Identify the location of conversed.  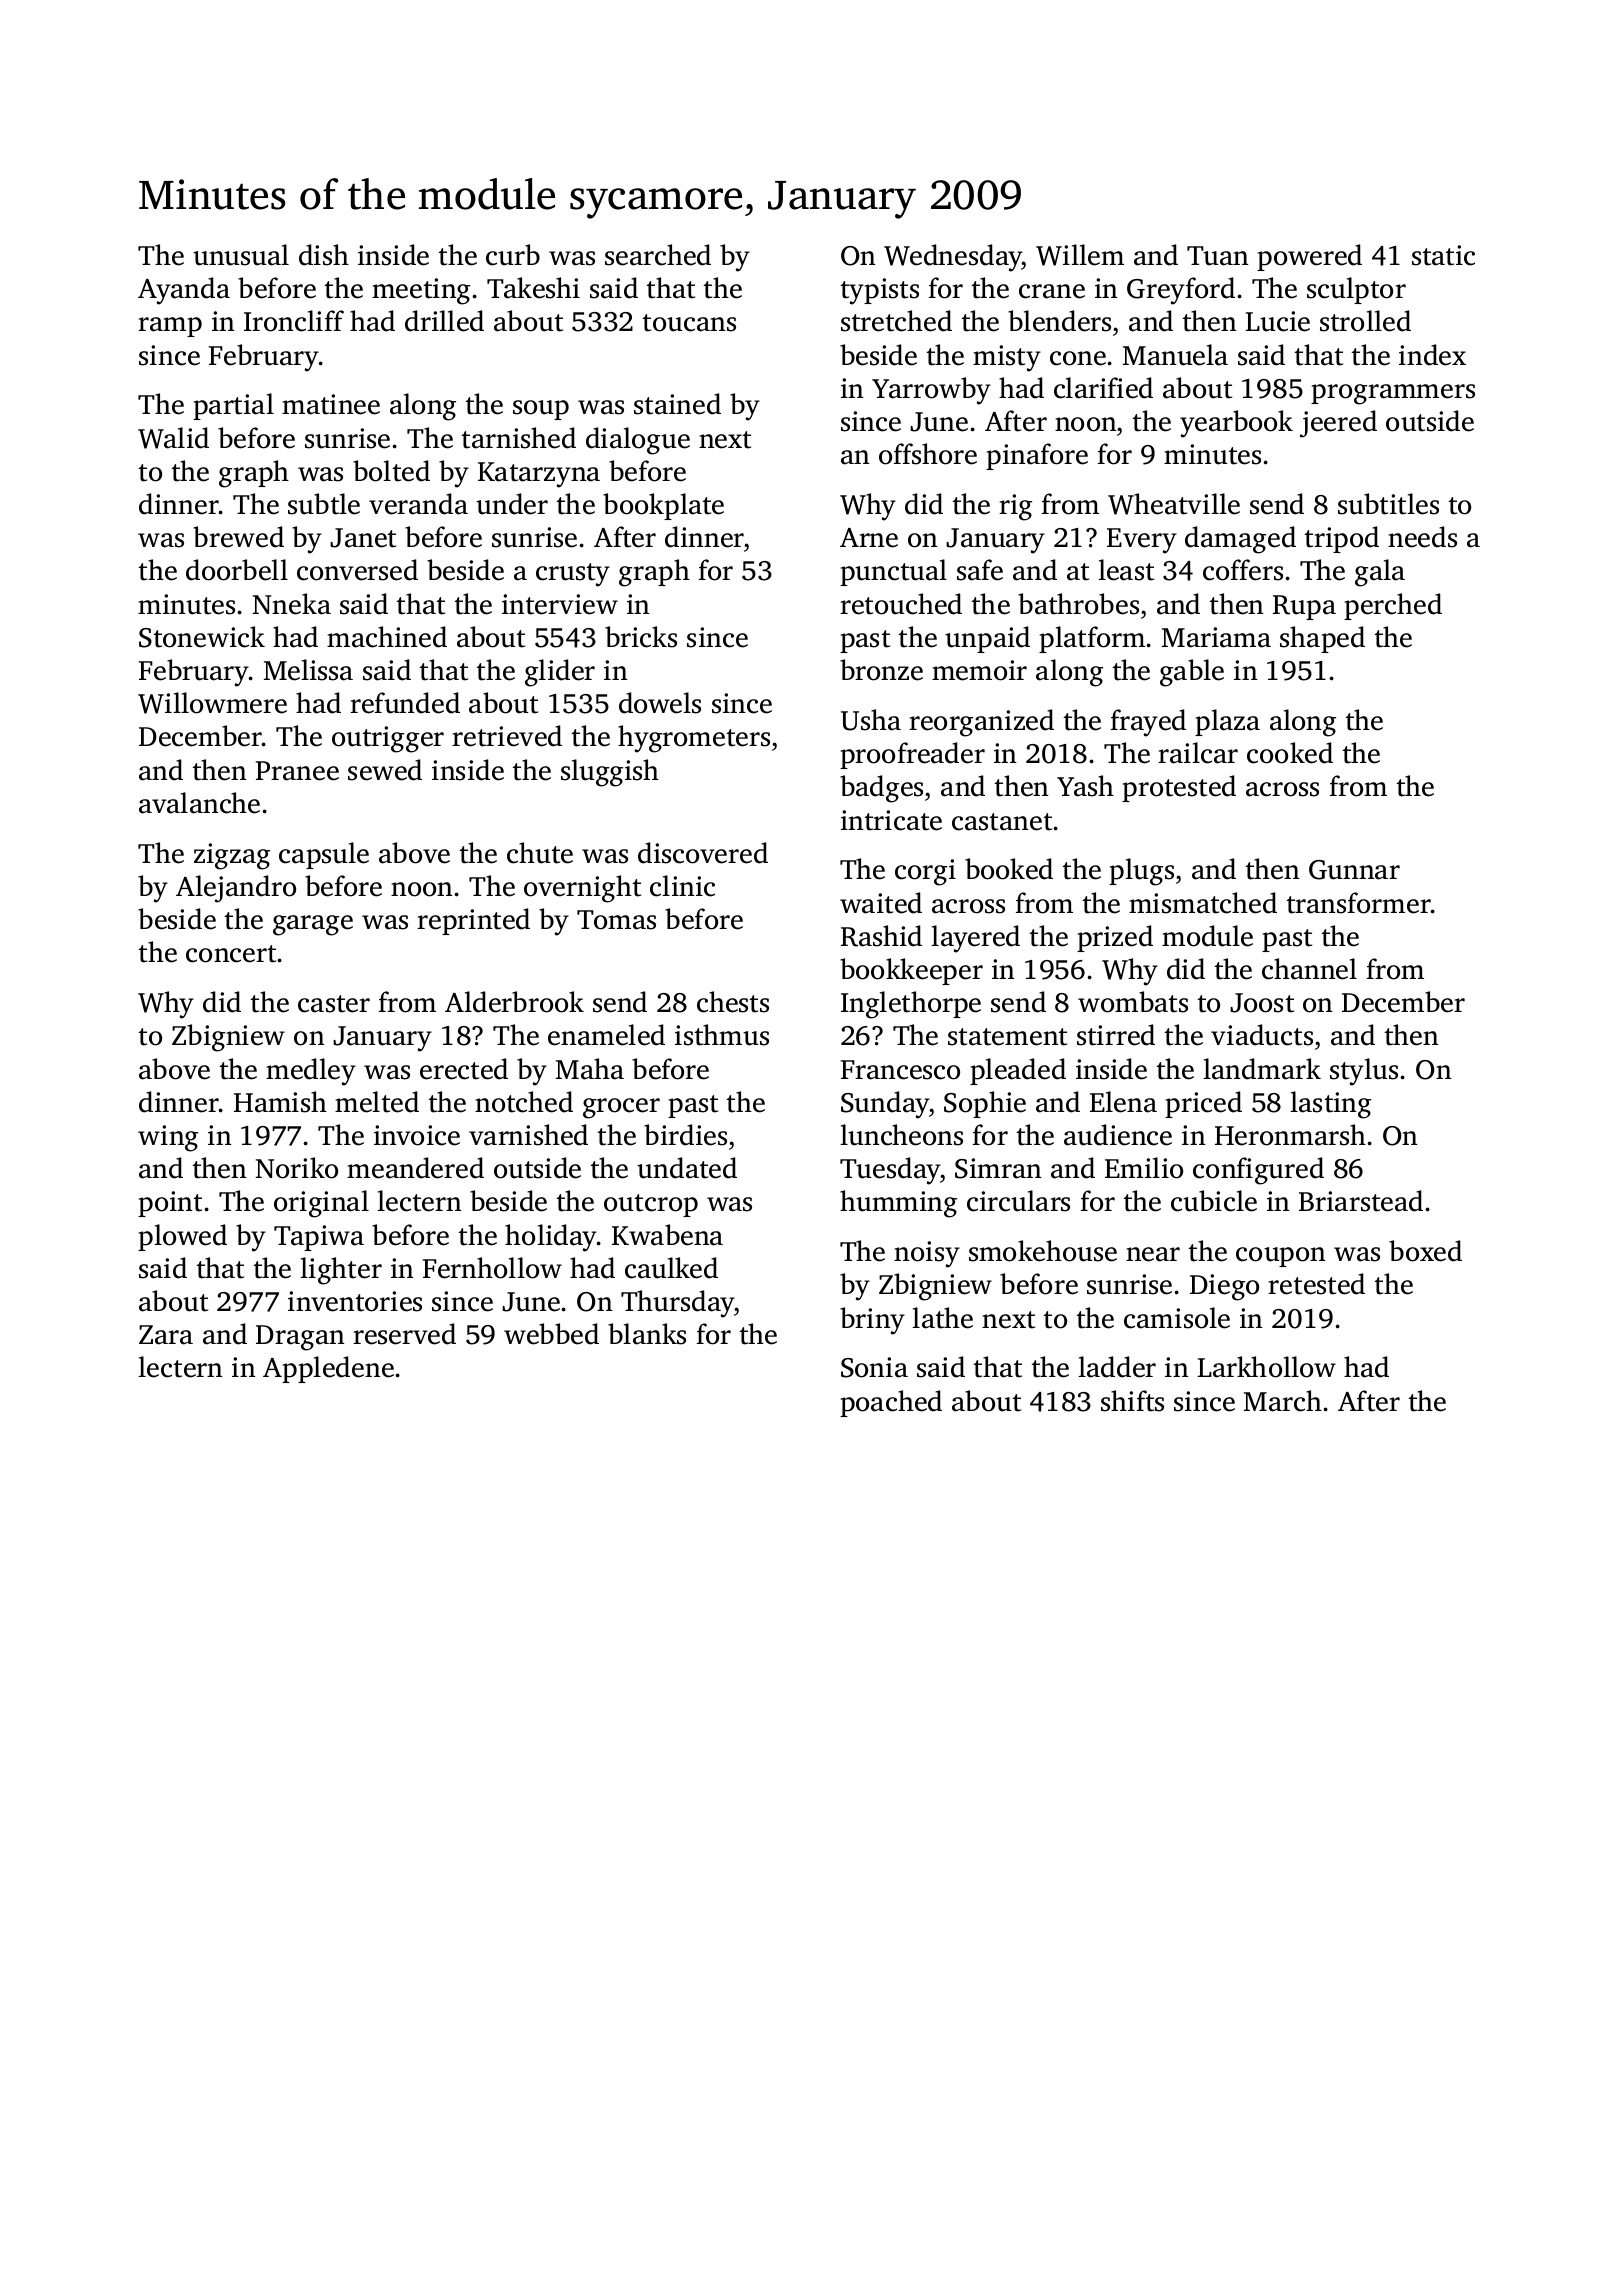
(357, 570).
